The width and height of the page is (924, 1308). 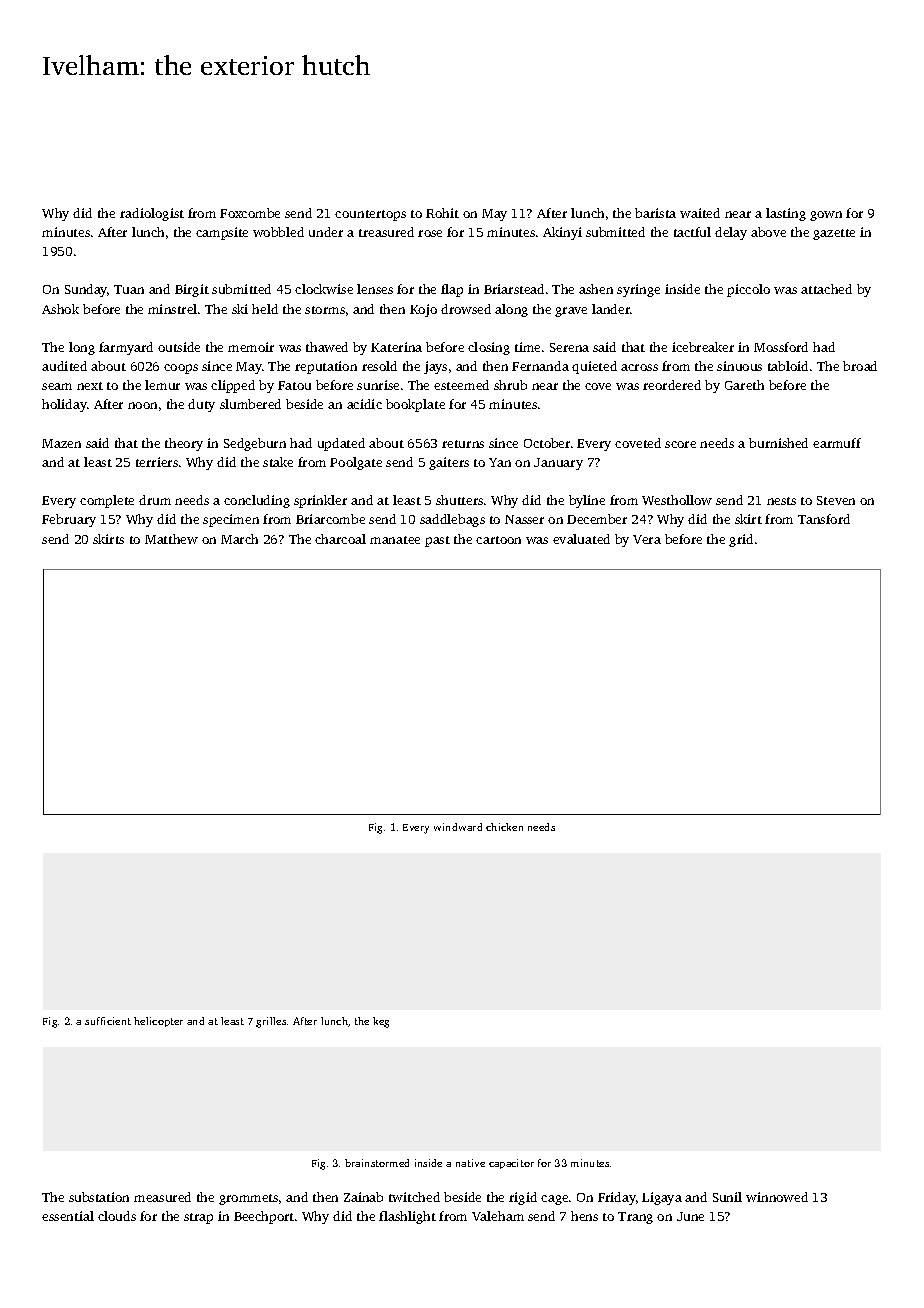 What do you see at coordinates (786, 214) in the page?
I see `lasting` at bounding box center [786, 214].
